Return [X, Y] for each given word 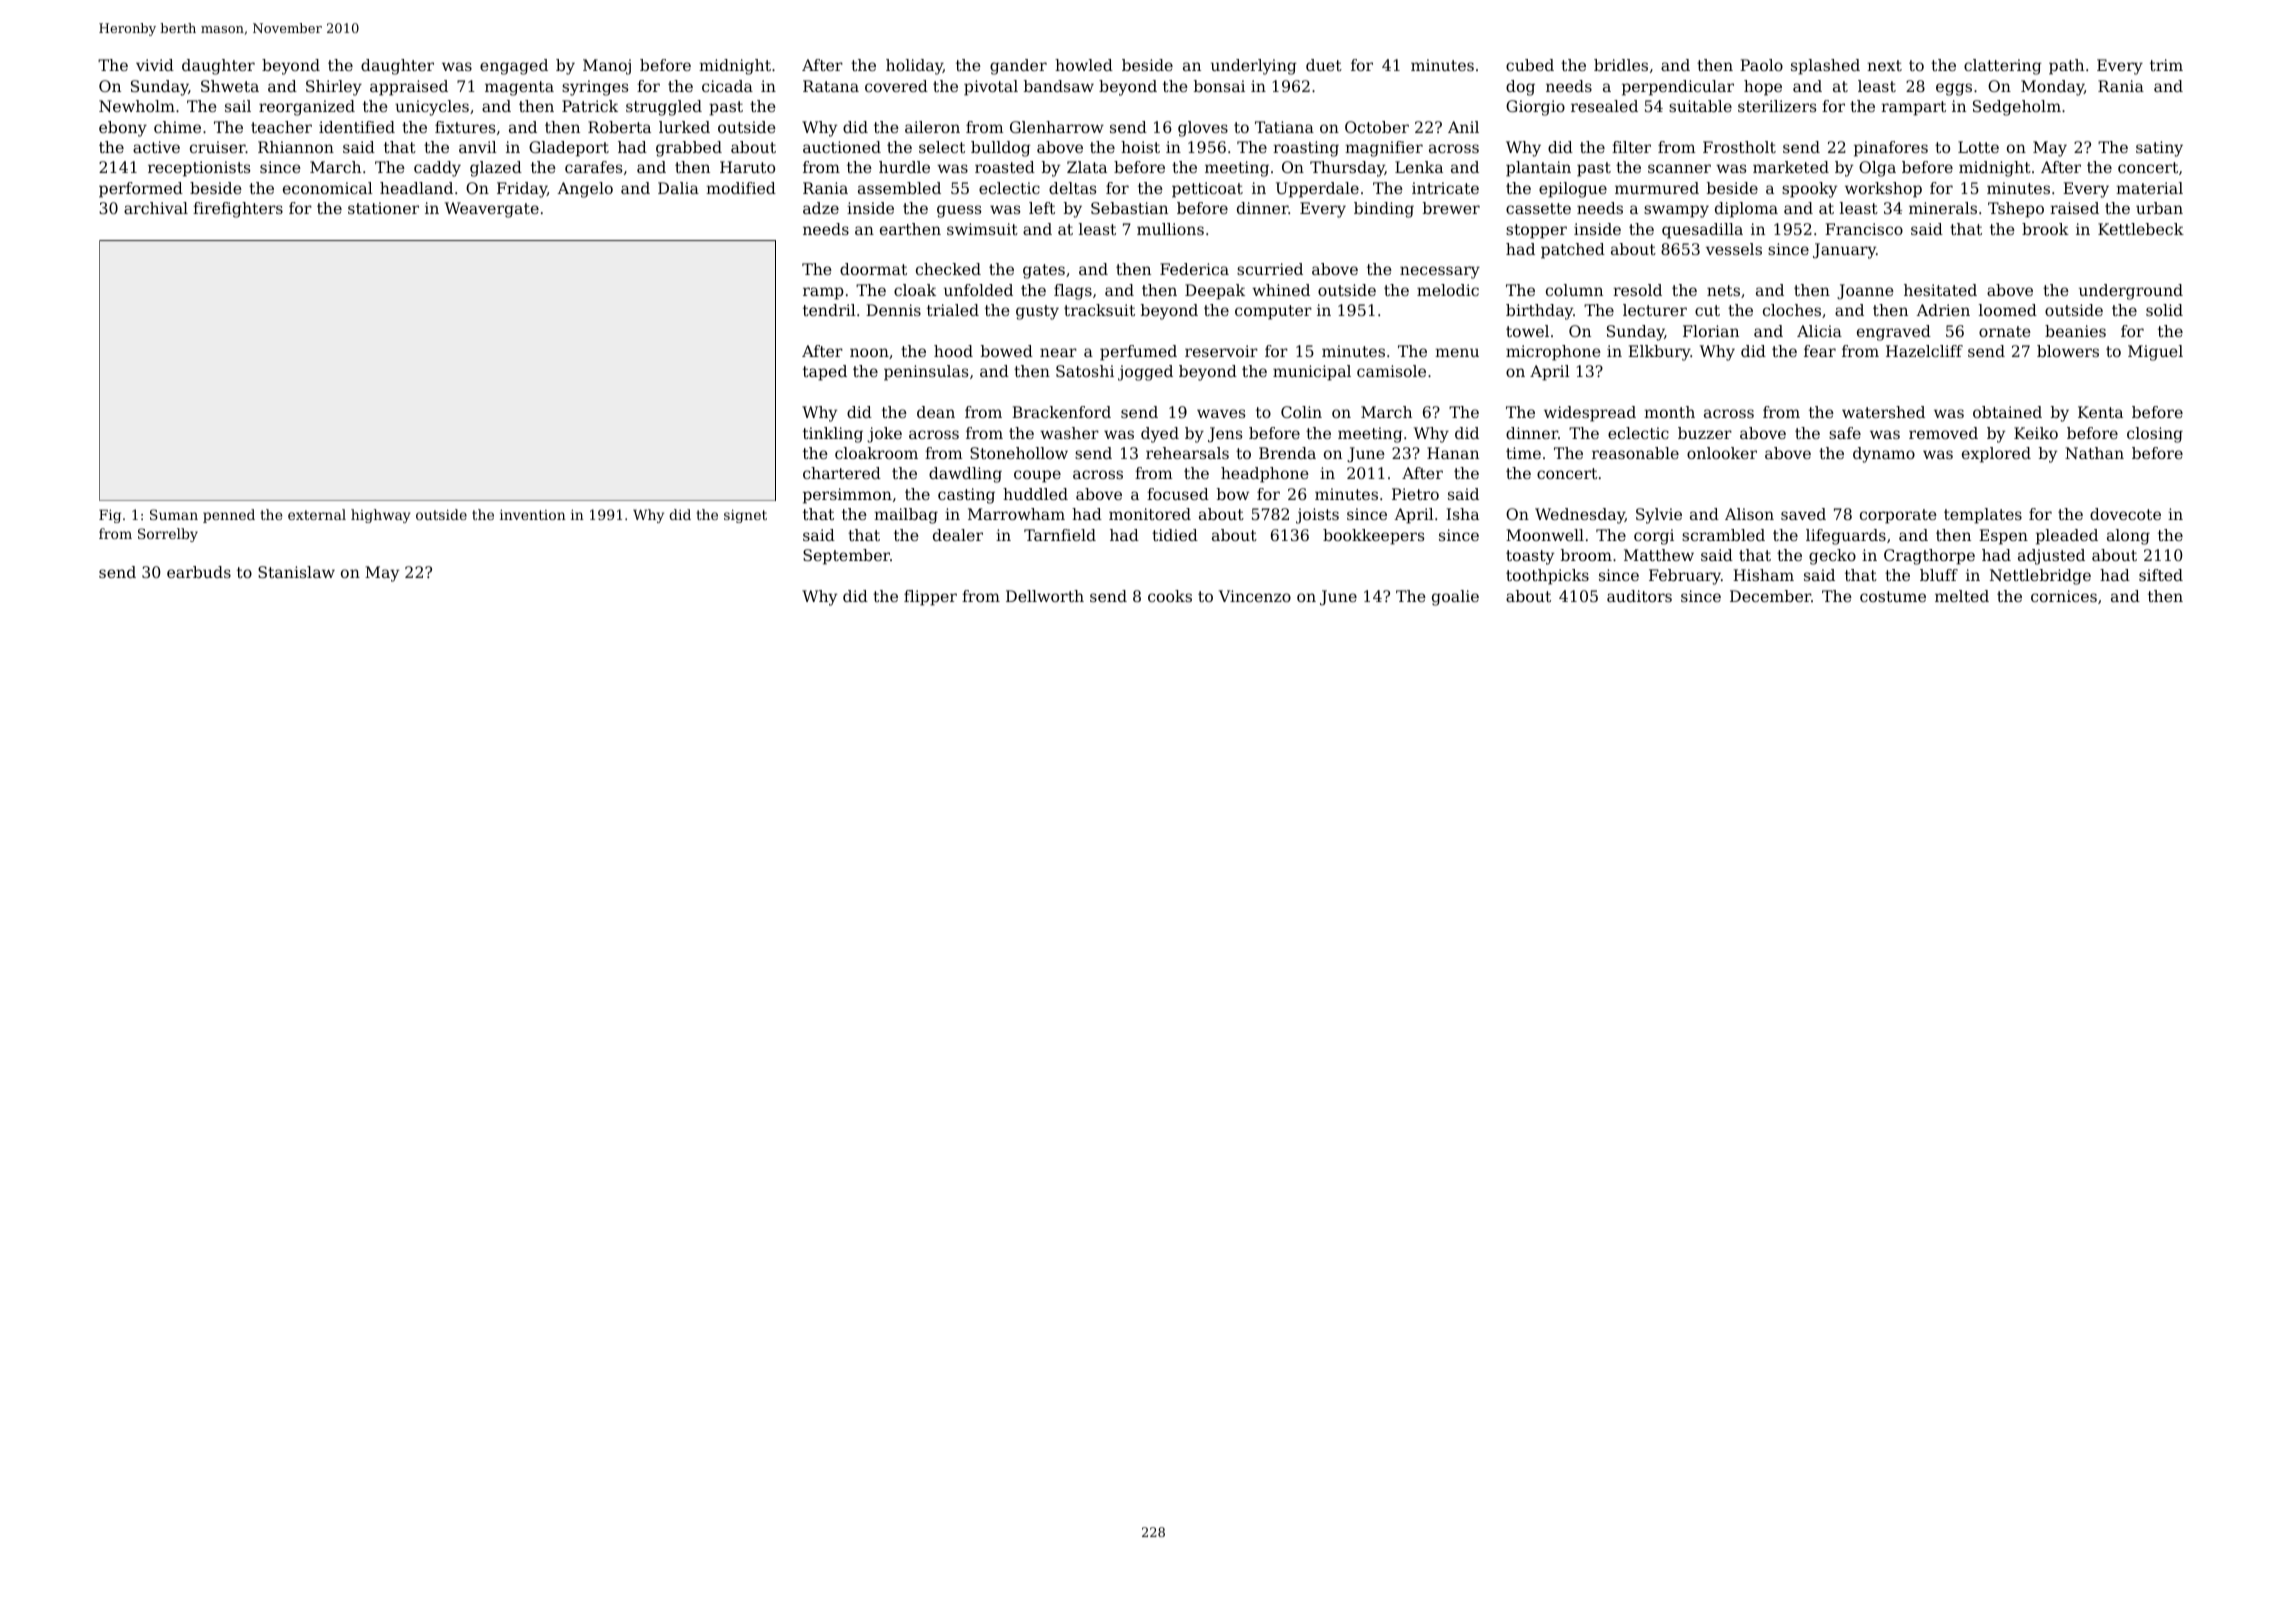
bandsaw [1059, 86]
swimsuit [982, 229]
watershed [1883, 412]
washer [1069, 433]
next [1884, 65]
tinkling [833, 435]
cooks [1170, 596]
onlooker [1722, 453]
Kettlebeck [2141, 229]
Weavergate [492, 210]
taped [825, 373]
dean [936, 412]
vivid [155, 65]
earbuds [199, 572]
